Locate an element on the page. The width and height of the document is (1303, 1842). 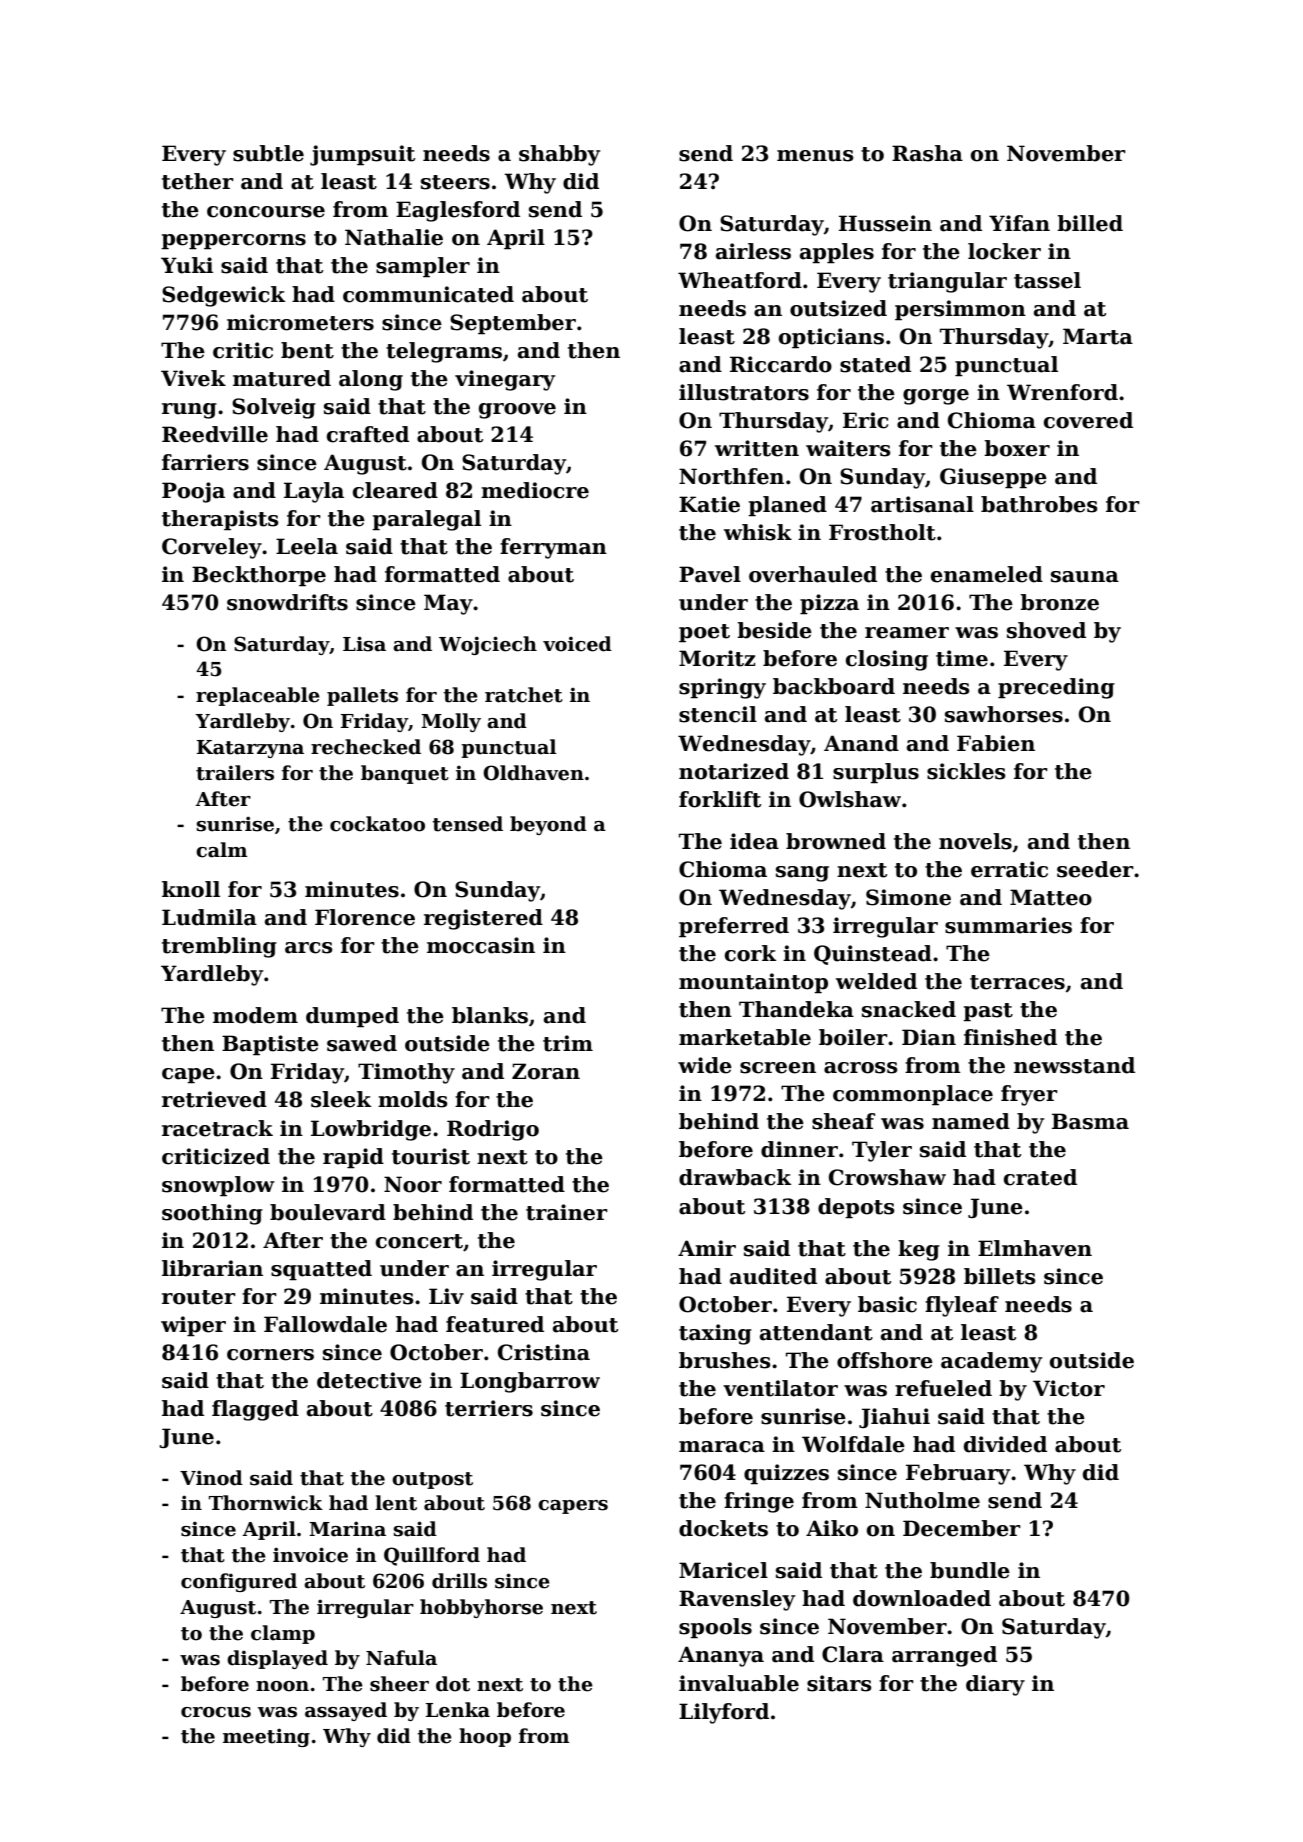
micrometers is located at coordinates (300, 322).
